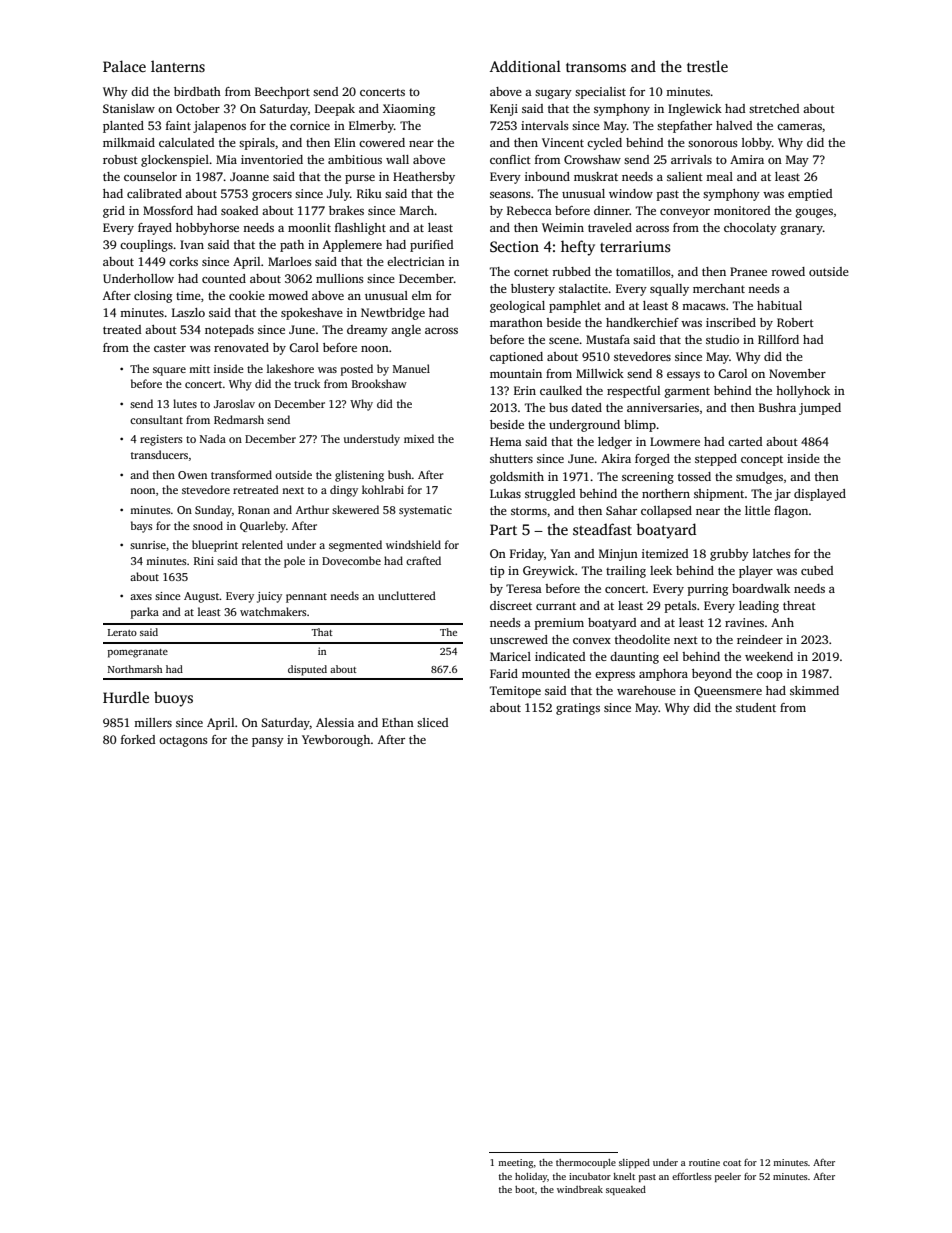 Image resolution: width=952 pixels, height=1233 pixels. I want to click on handkerchief, so click(642, 322).
